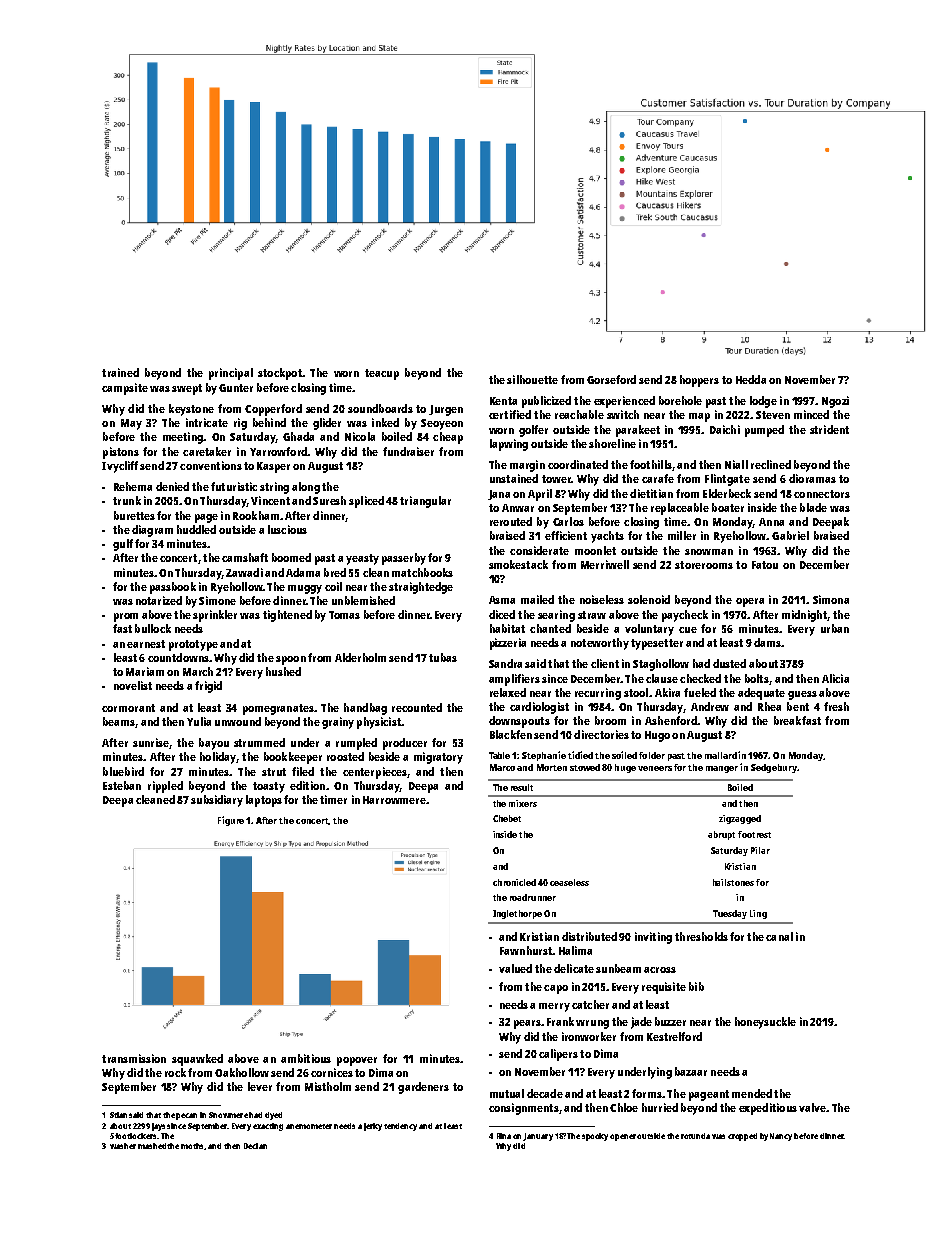 Image resolution: width=952 pixels, height=1233 pixels. What do you see at coordinates (255, 1146) in the document?
I see `Declan` at bounding box center [255, 1146].
